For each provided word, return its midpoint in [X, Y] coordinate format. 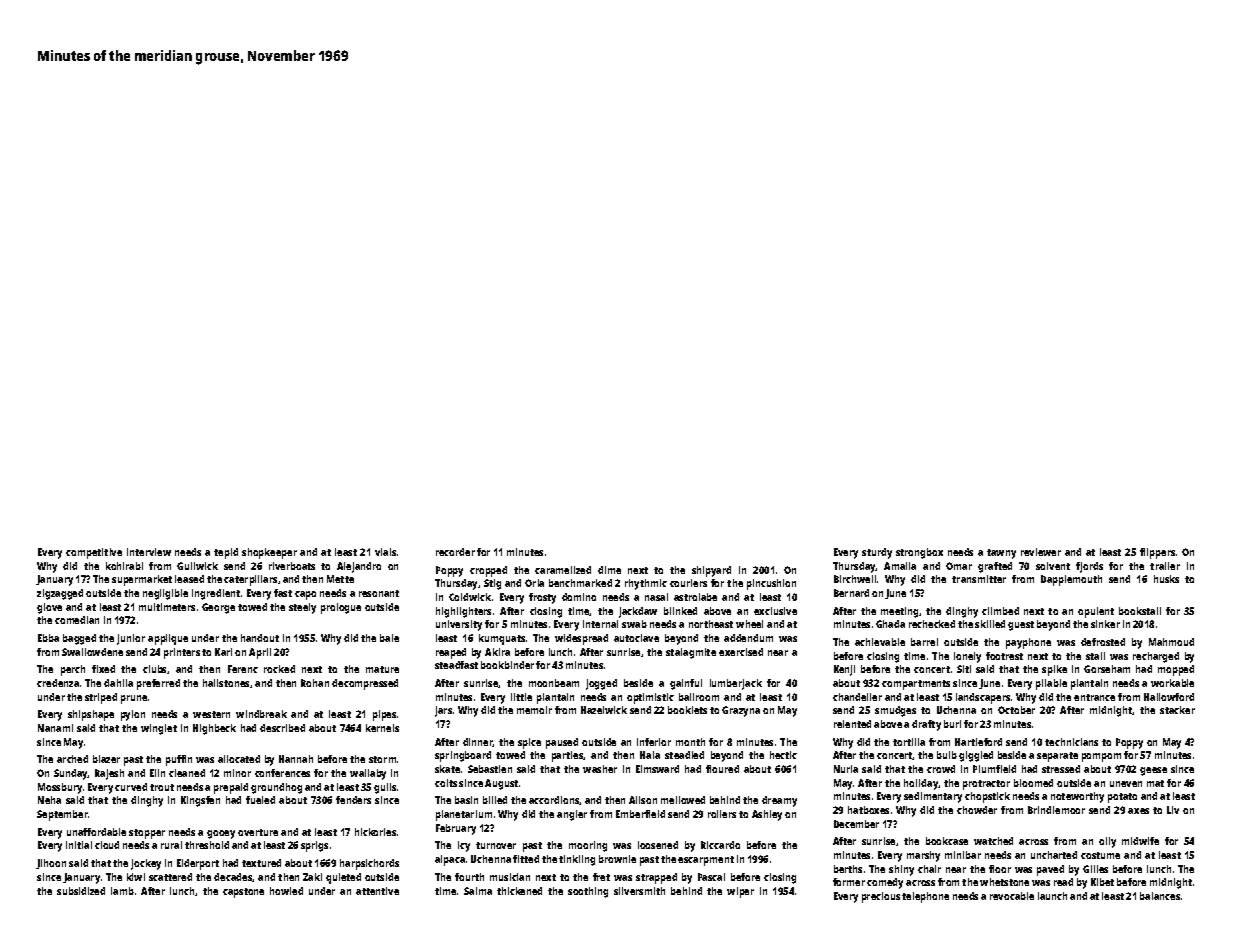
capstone [243, 893]
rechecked [932, 624]
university [459, 625]
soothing [588, 892]
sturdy [877, 553]
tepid [226, 553]
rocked [279, 669]
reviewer [1041, 552]
